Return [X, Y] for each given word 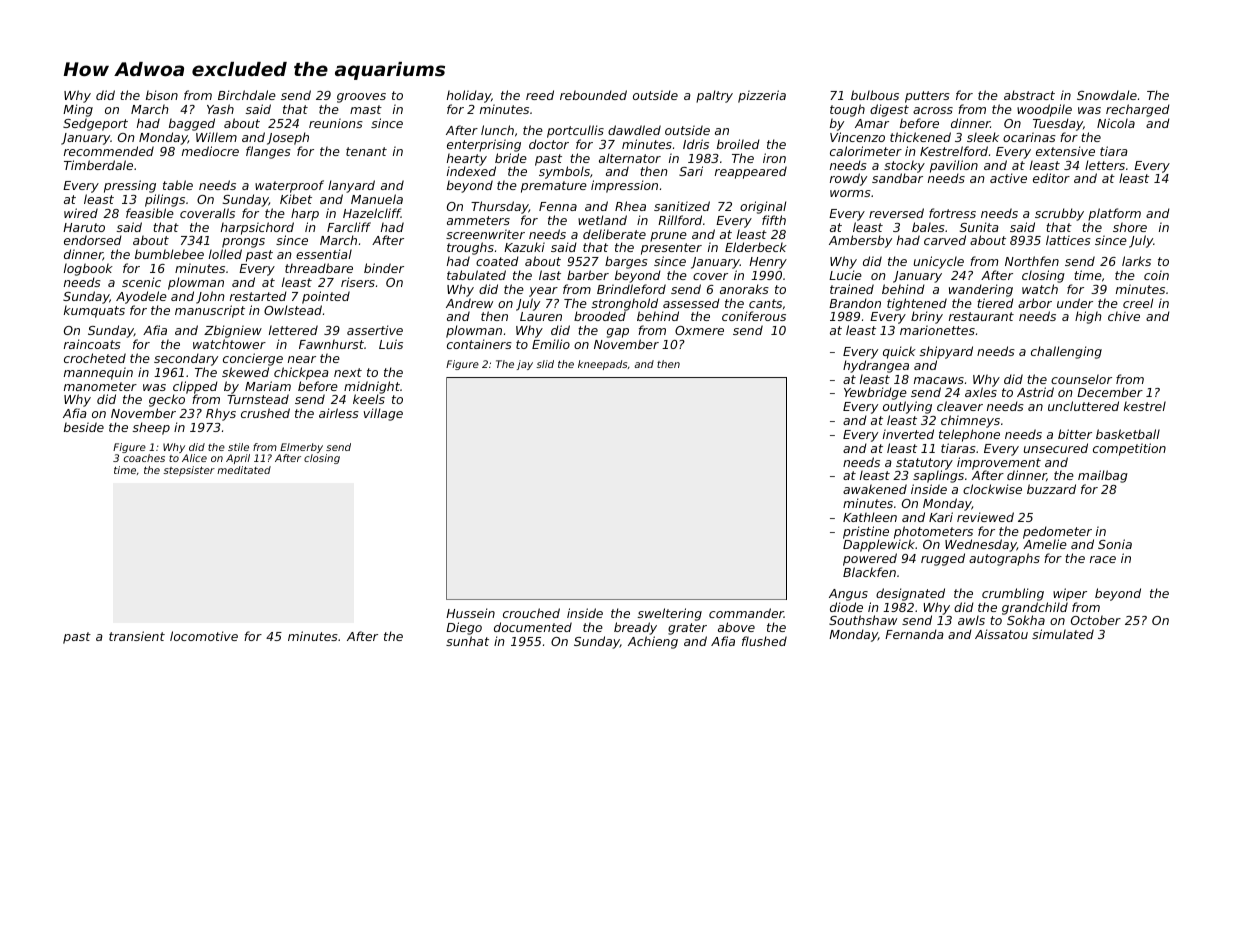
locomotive [204, 636]
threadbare [319, 268]
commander [746, 613]
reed [540, 95]
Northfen [1032, 261]
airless [339, 413]
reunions [336, 123]
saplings [938, 476]
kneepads [602, 365]
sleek [983, 137]
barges [626, 262]
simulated [1063, 634]
